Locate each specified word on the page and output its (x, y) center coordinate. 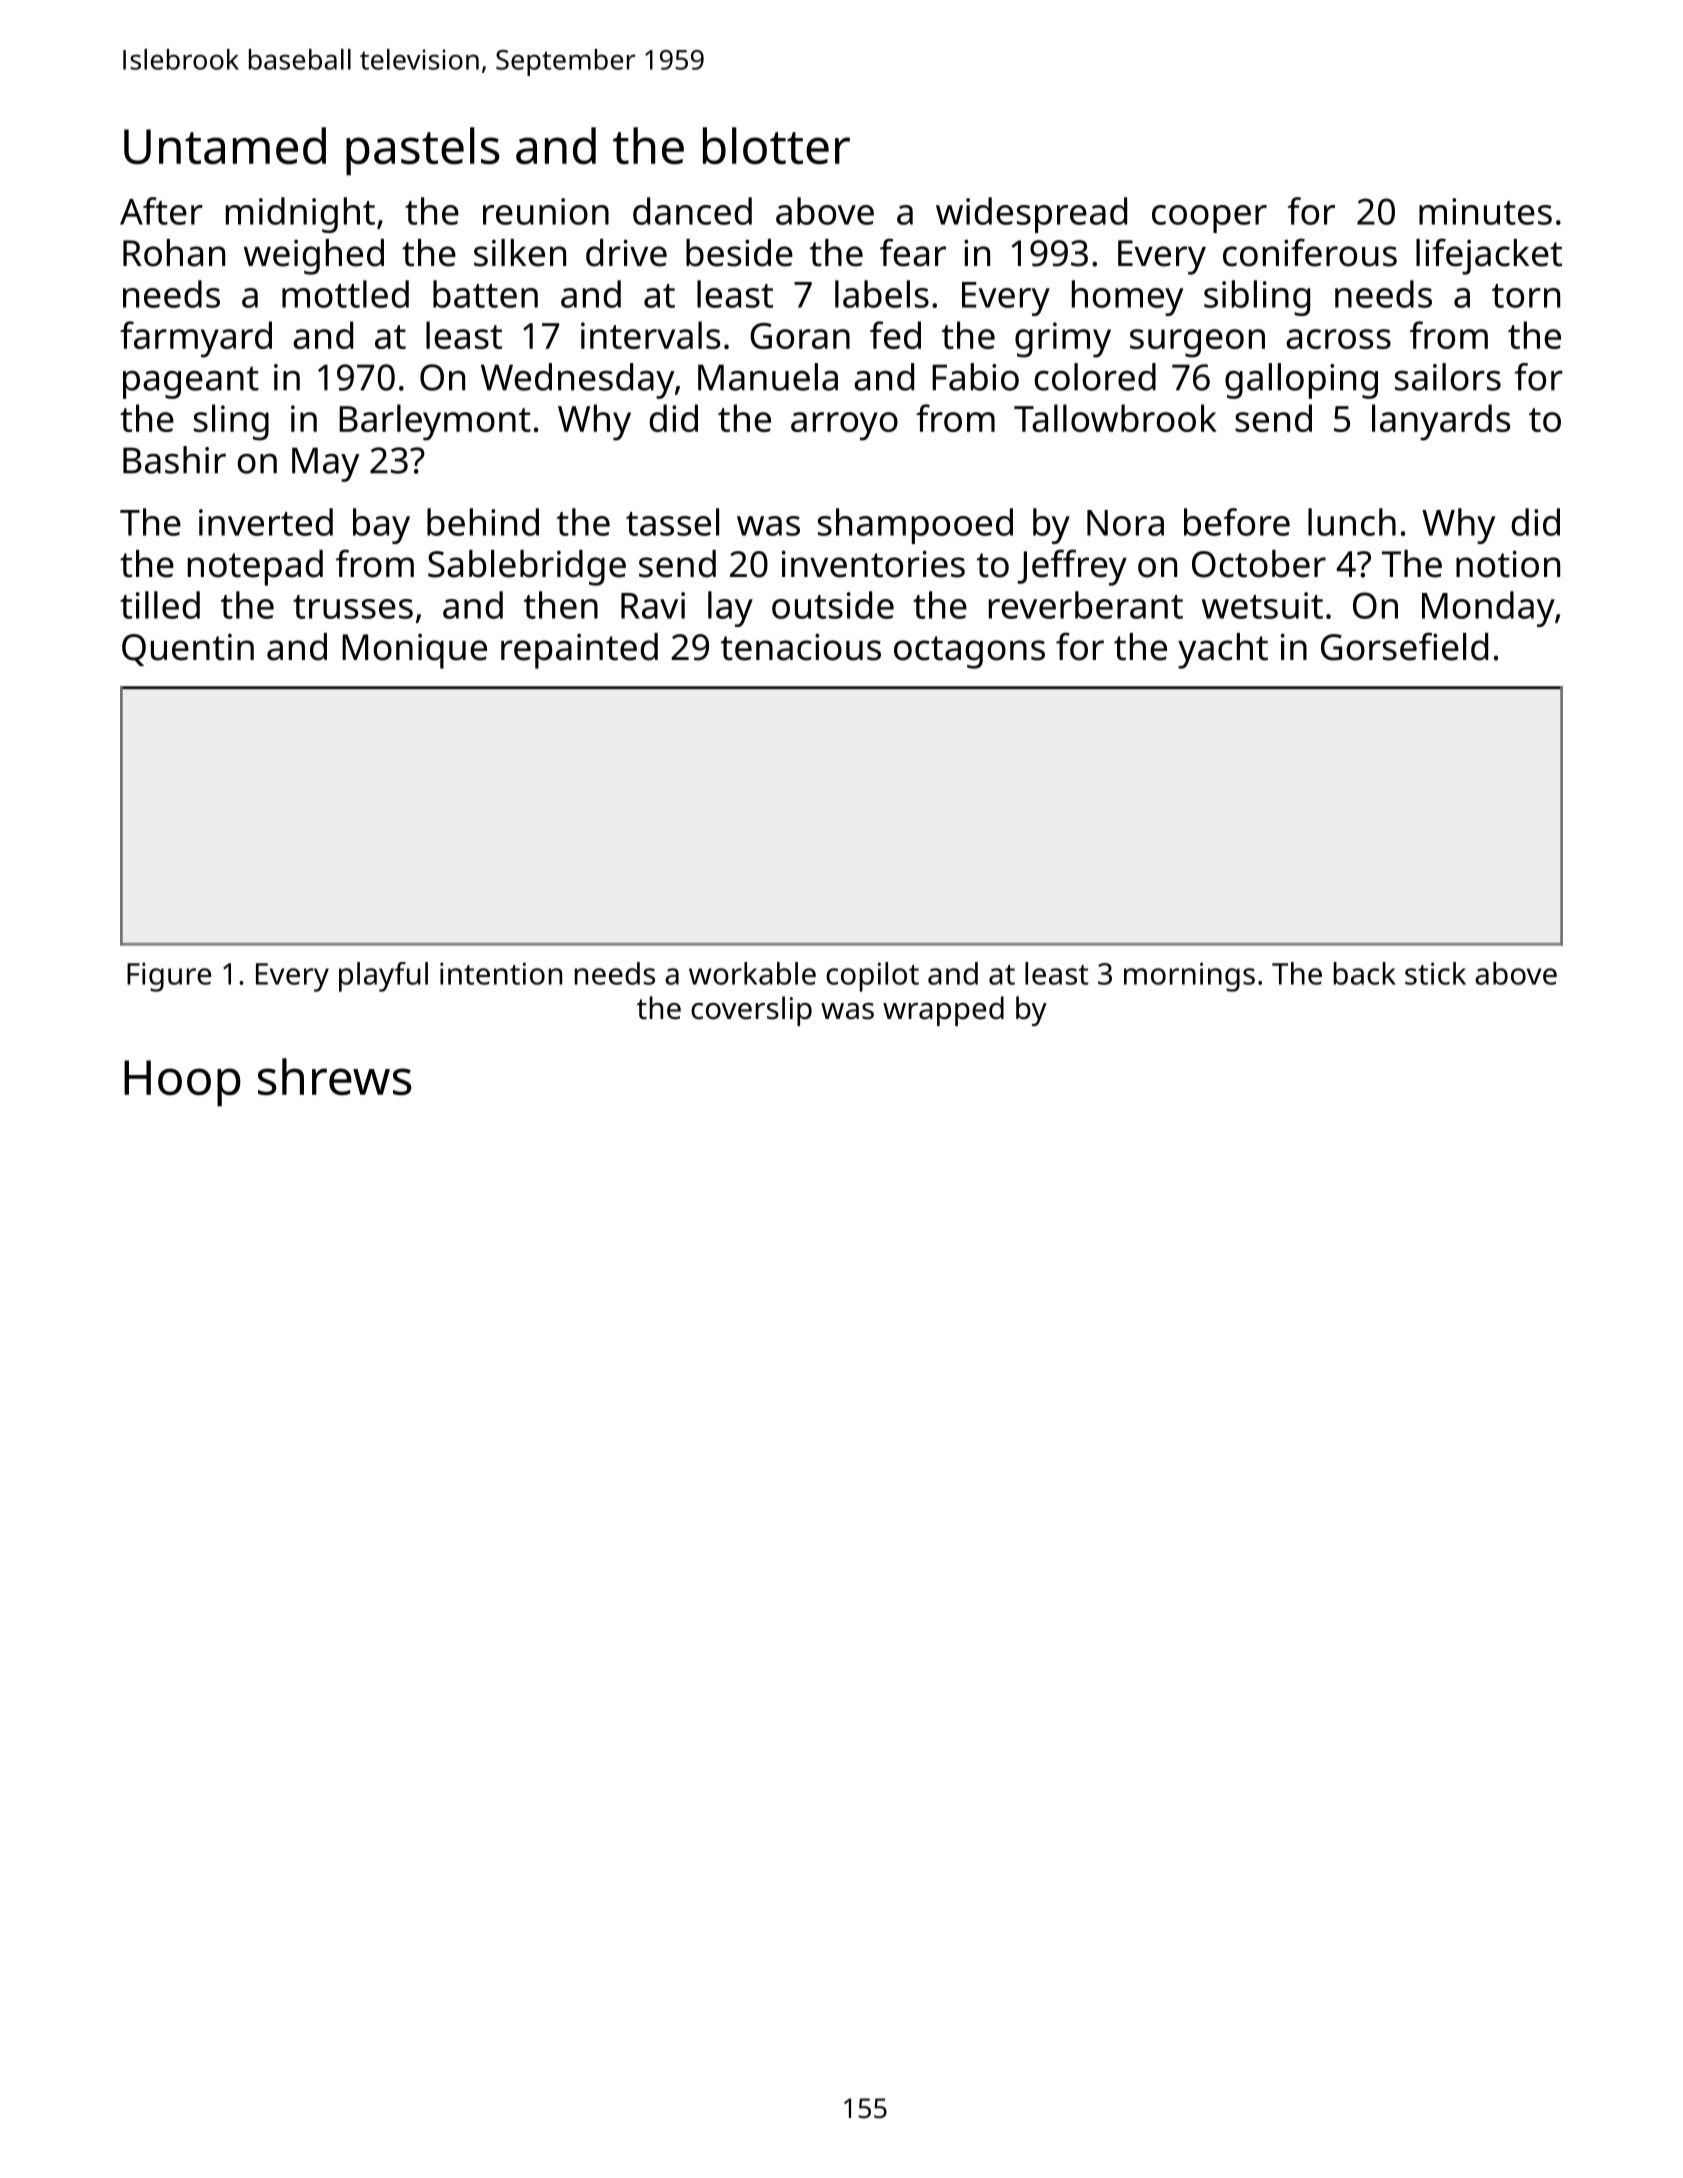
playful (383, 977)
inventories (873, 564)
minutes (1485, 211)
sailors (1448, 377)
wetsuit (1262, 605)
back (1365, 973)
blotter (776, 145)
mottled (345, 294)
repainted (579, 651)
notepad (255, 568)
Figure (169, 977)
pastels (423, 151)
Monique (414, 651)
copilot (872, 977)
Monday (1488, 609)
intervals (650, 335)
